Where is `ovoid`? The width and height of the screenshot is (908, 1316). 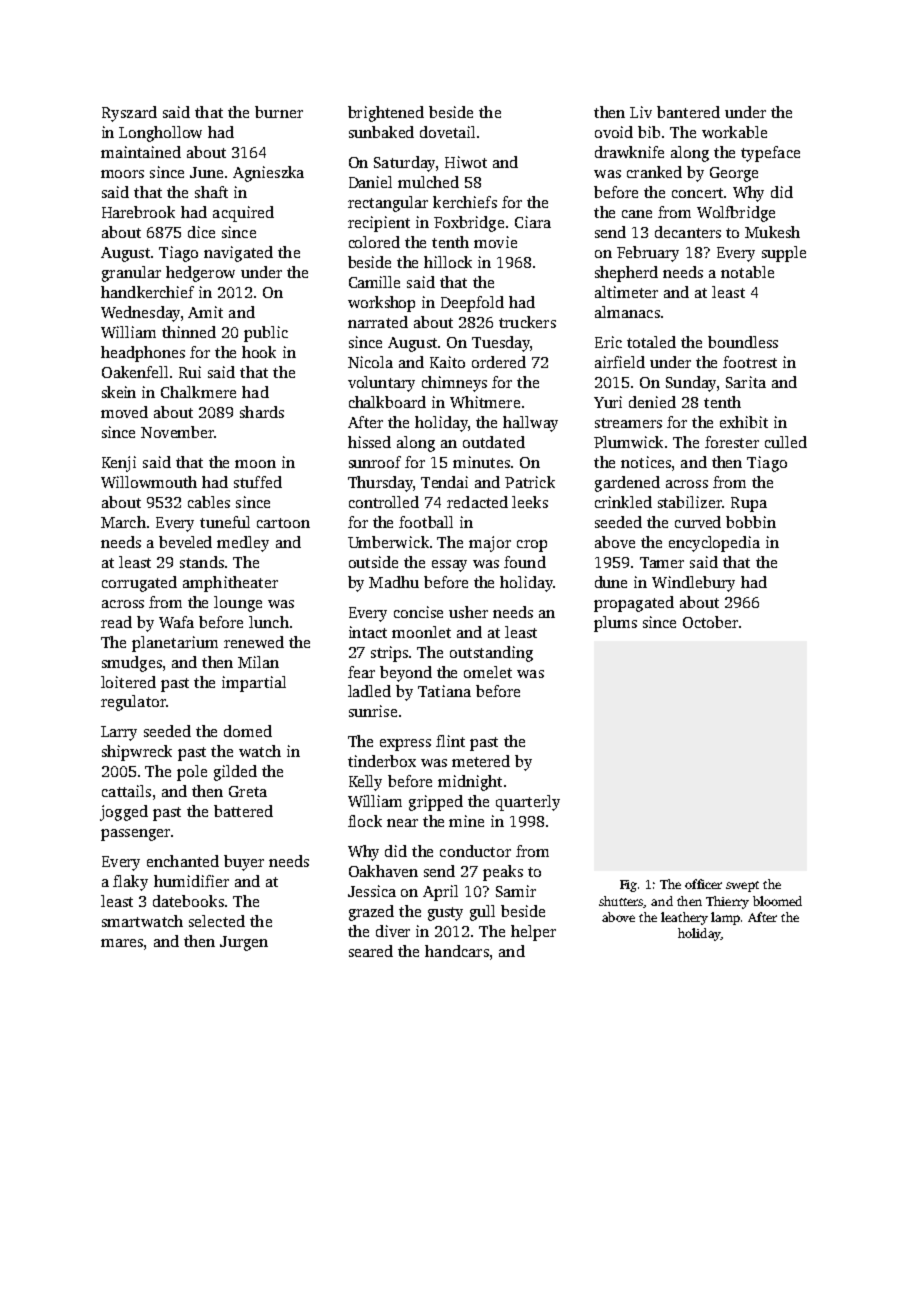
ovoid is located at coordinates (614, 132).
